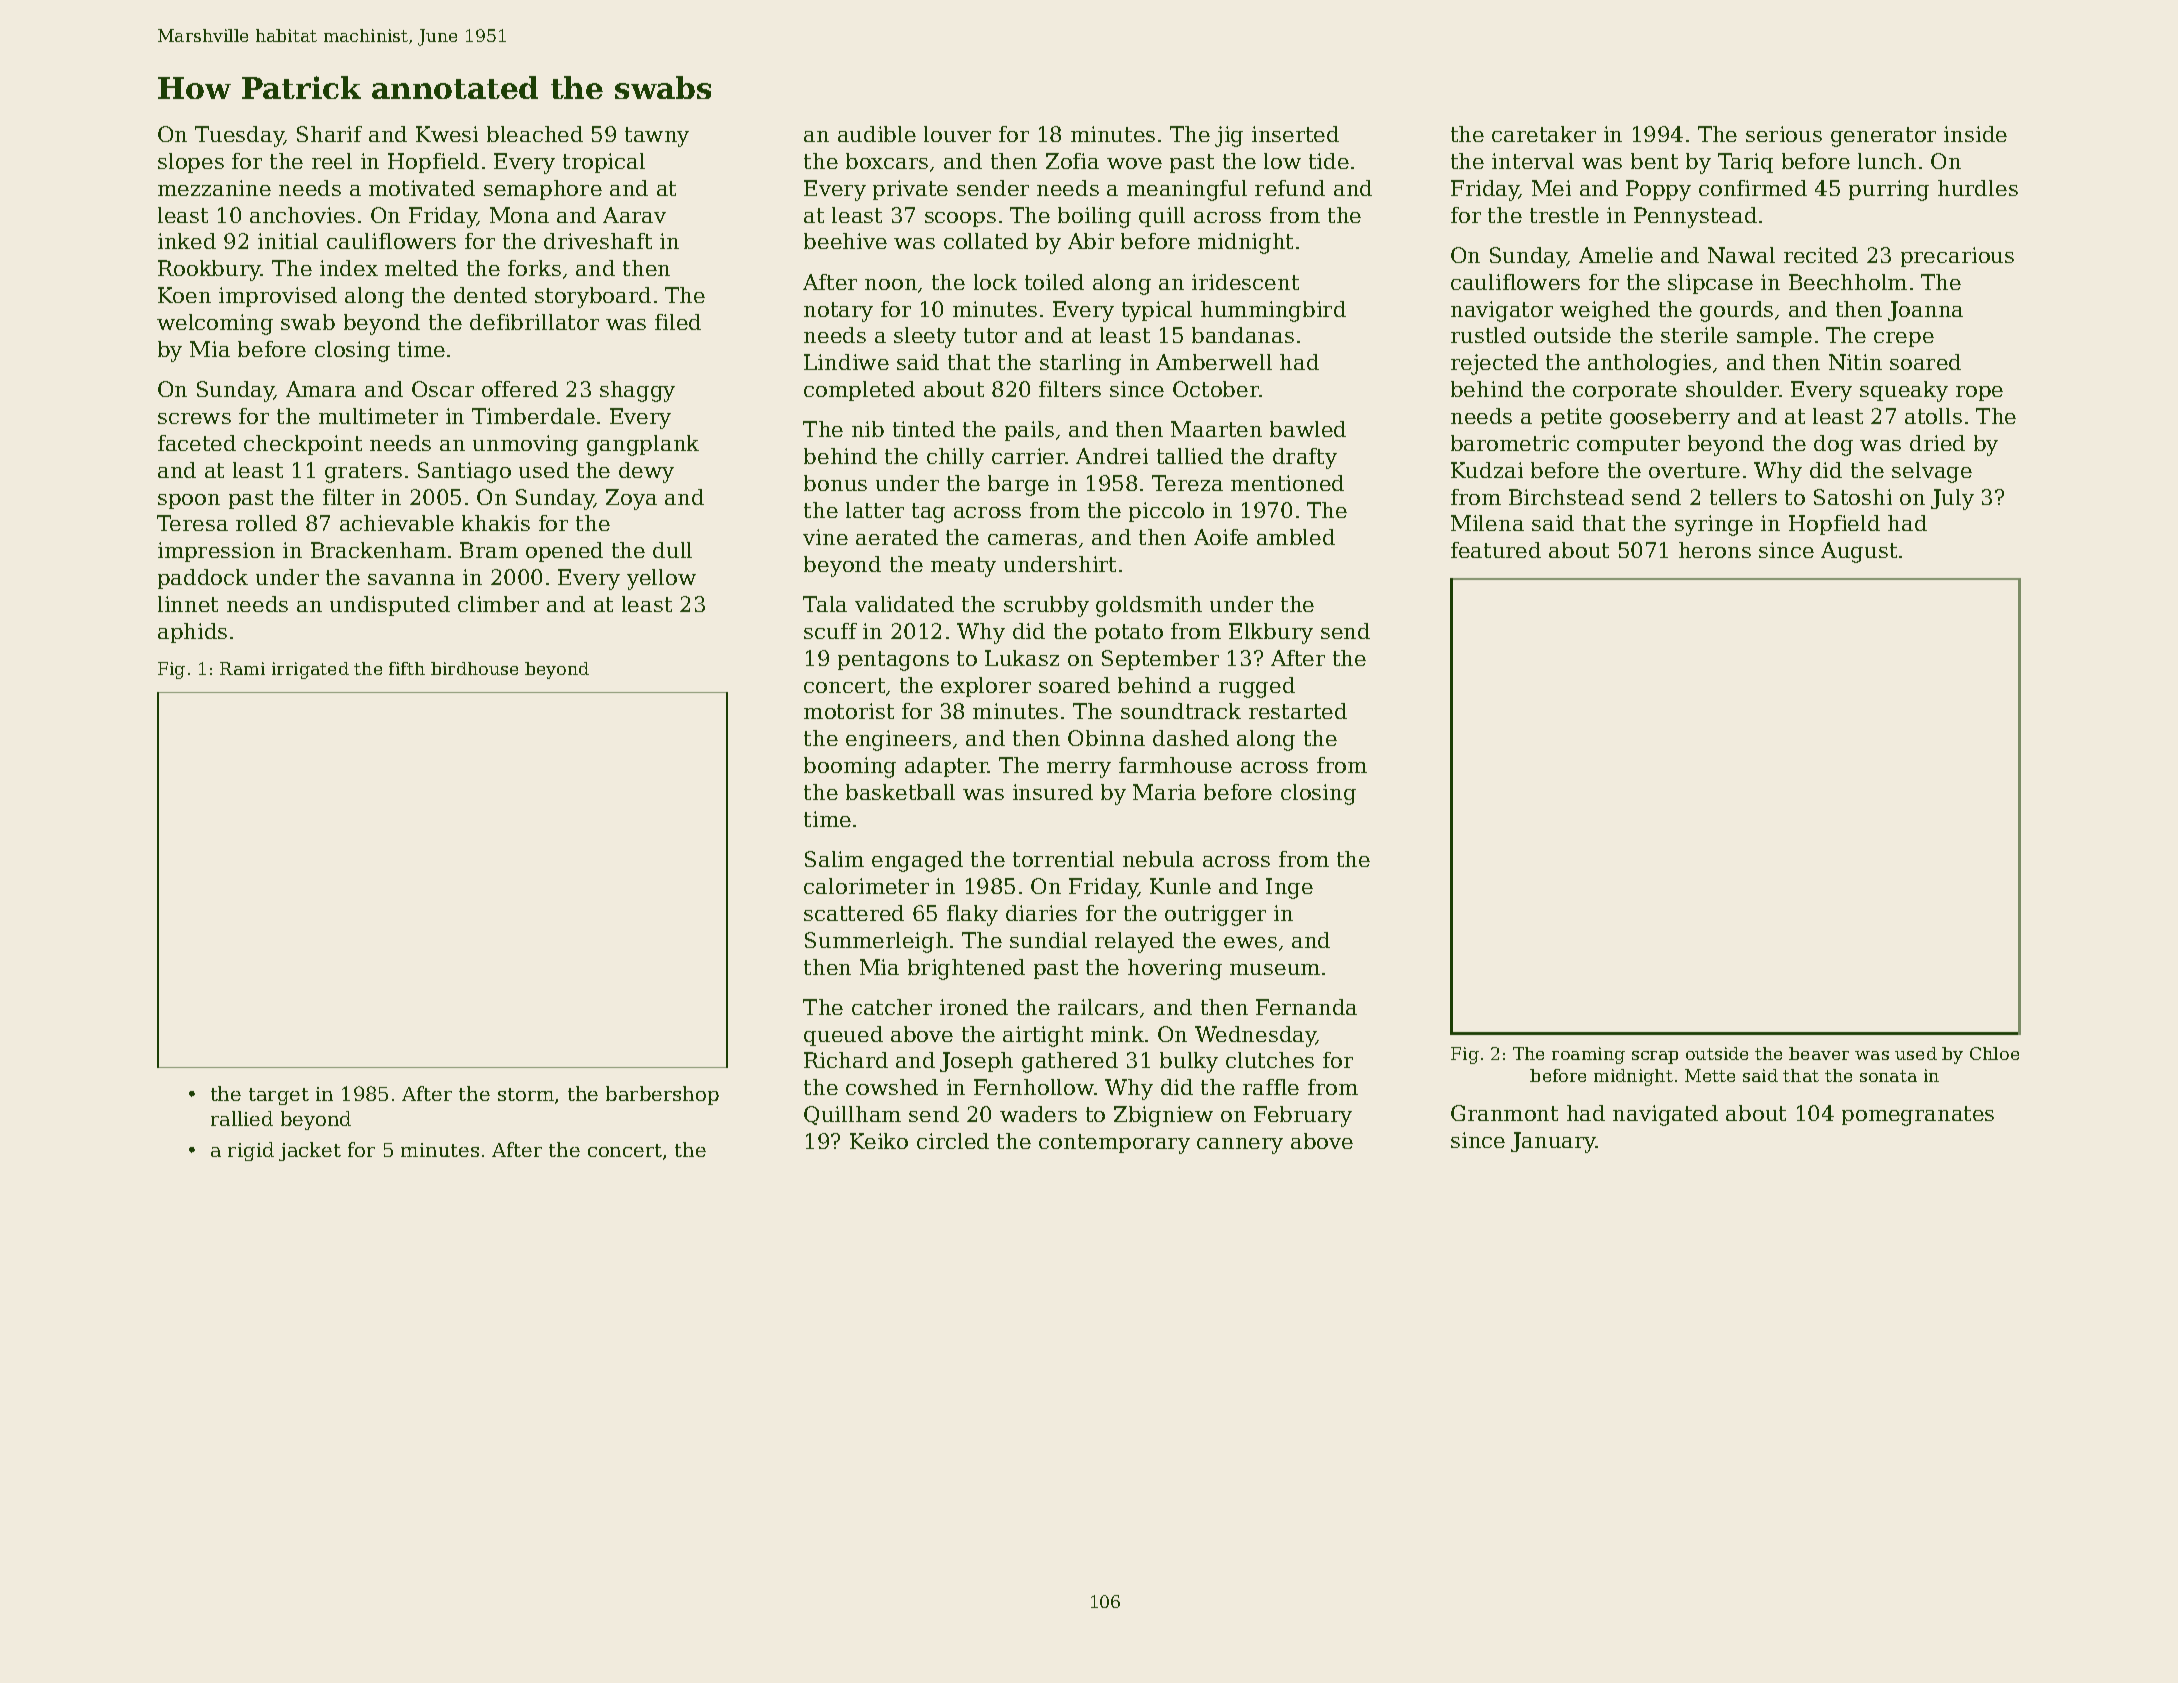 The height and width of the screenshot is (1683, 2178). I want to click on starling, so click(1080, 364).
